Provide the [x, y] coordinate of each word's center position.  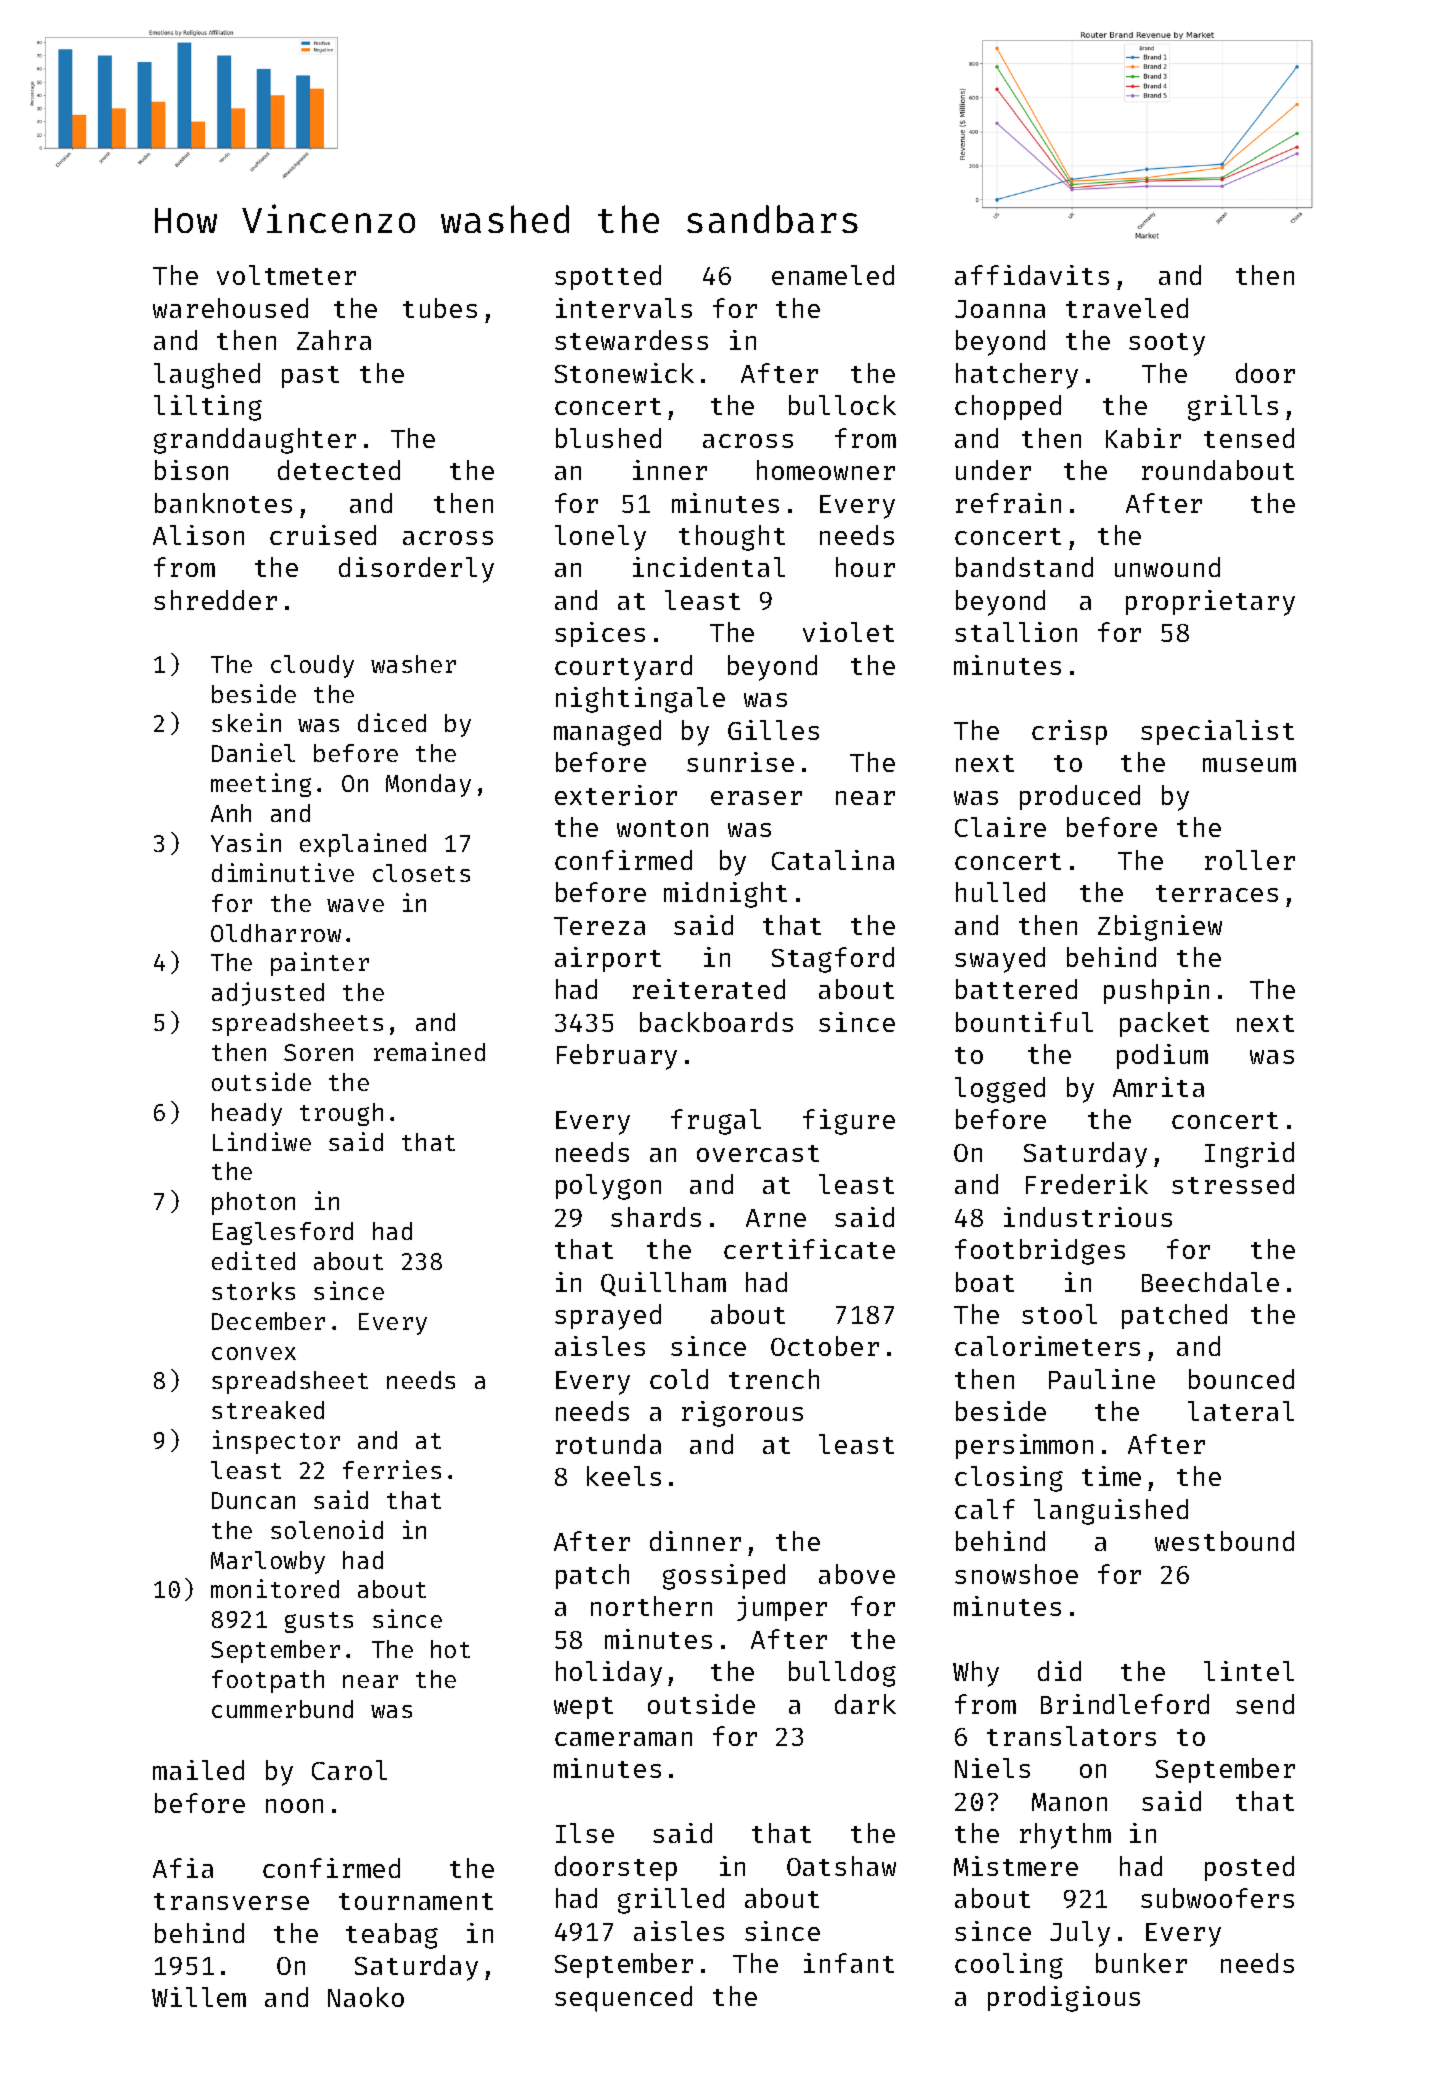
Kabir [1143, 438]
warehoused [230, 308]
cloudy [312, 666]
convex [254, 1353]
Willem [199, 1997]
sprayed [608, 1317]
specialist [1217, 732]
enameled [833, 275]
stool [1059, 1314]
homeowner [826, 470]
